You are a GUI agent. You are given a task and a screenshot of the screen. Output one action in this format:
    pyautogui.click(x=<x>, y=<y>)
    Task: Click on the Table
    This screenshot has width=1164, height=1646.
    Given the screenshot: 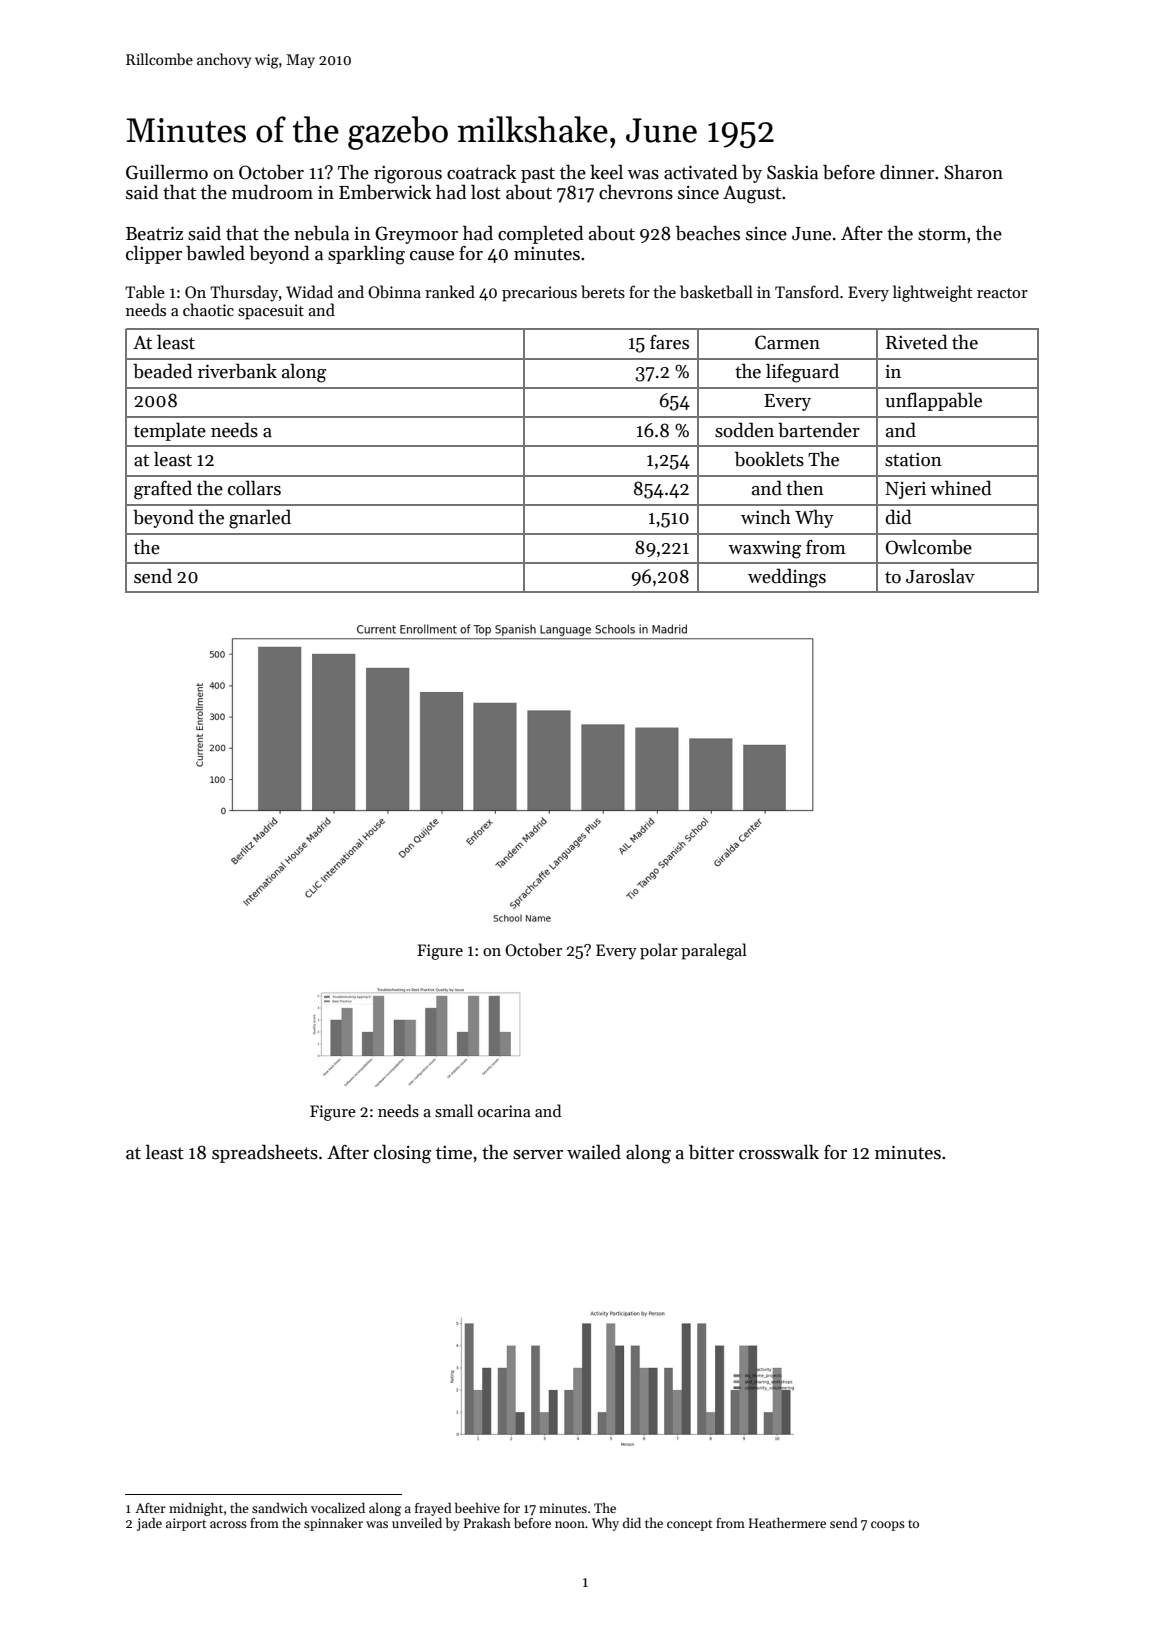 What is the action you would take?
    pyautogui.click(x=145, y=291)
